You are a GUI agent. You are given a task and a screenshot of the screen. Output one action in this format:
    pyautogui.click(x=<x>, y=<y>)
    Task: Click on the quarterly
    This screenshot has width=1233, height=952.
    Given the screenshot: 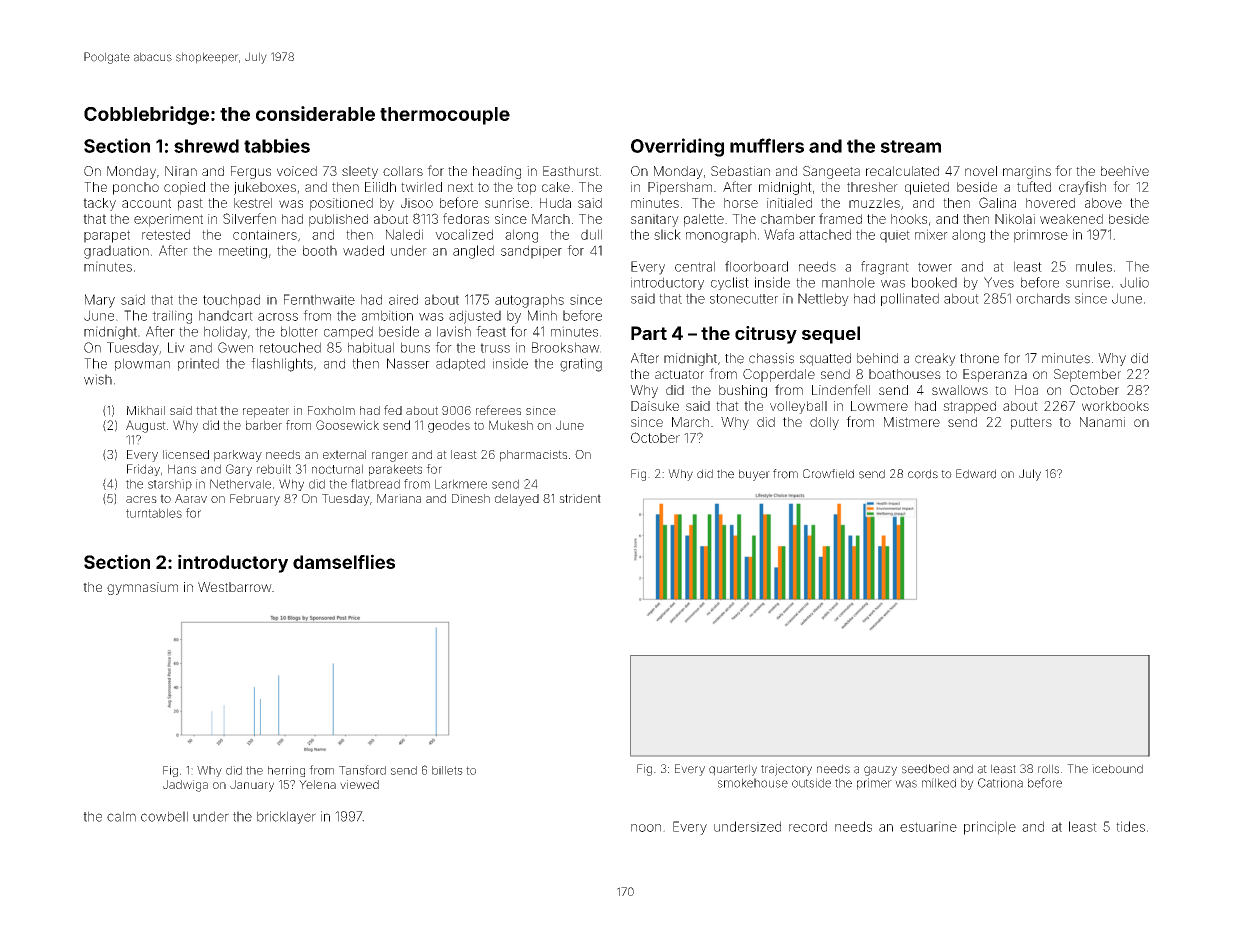 What is the action you would take?
    pyautogui.click(x=733, y=770)
